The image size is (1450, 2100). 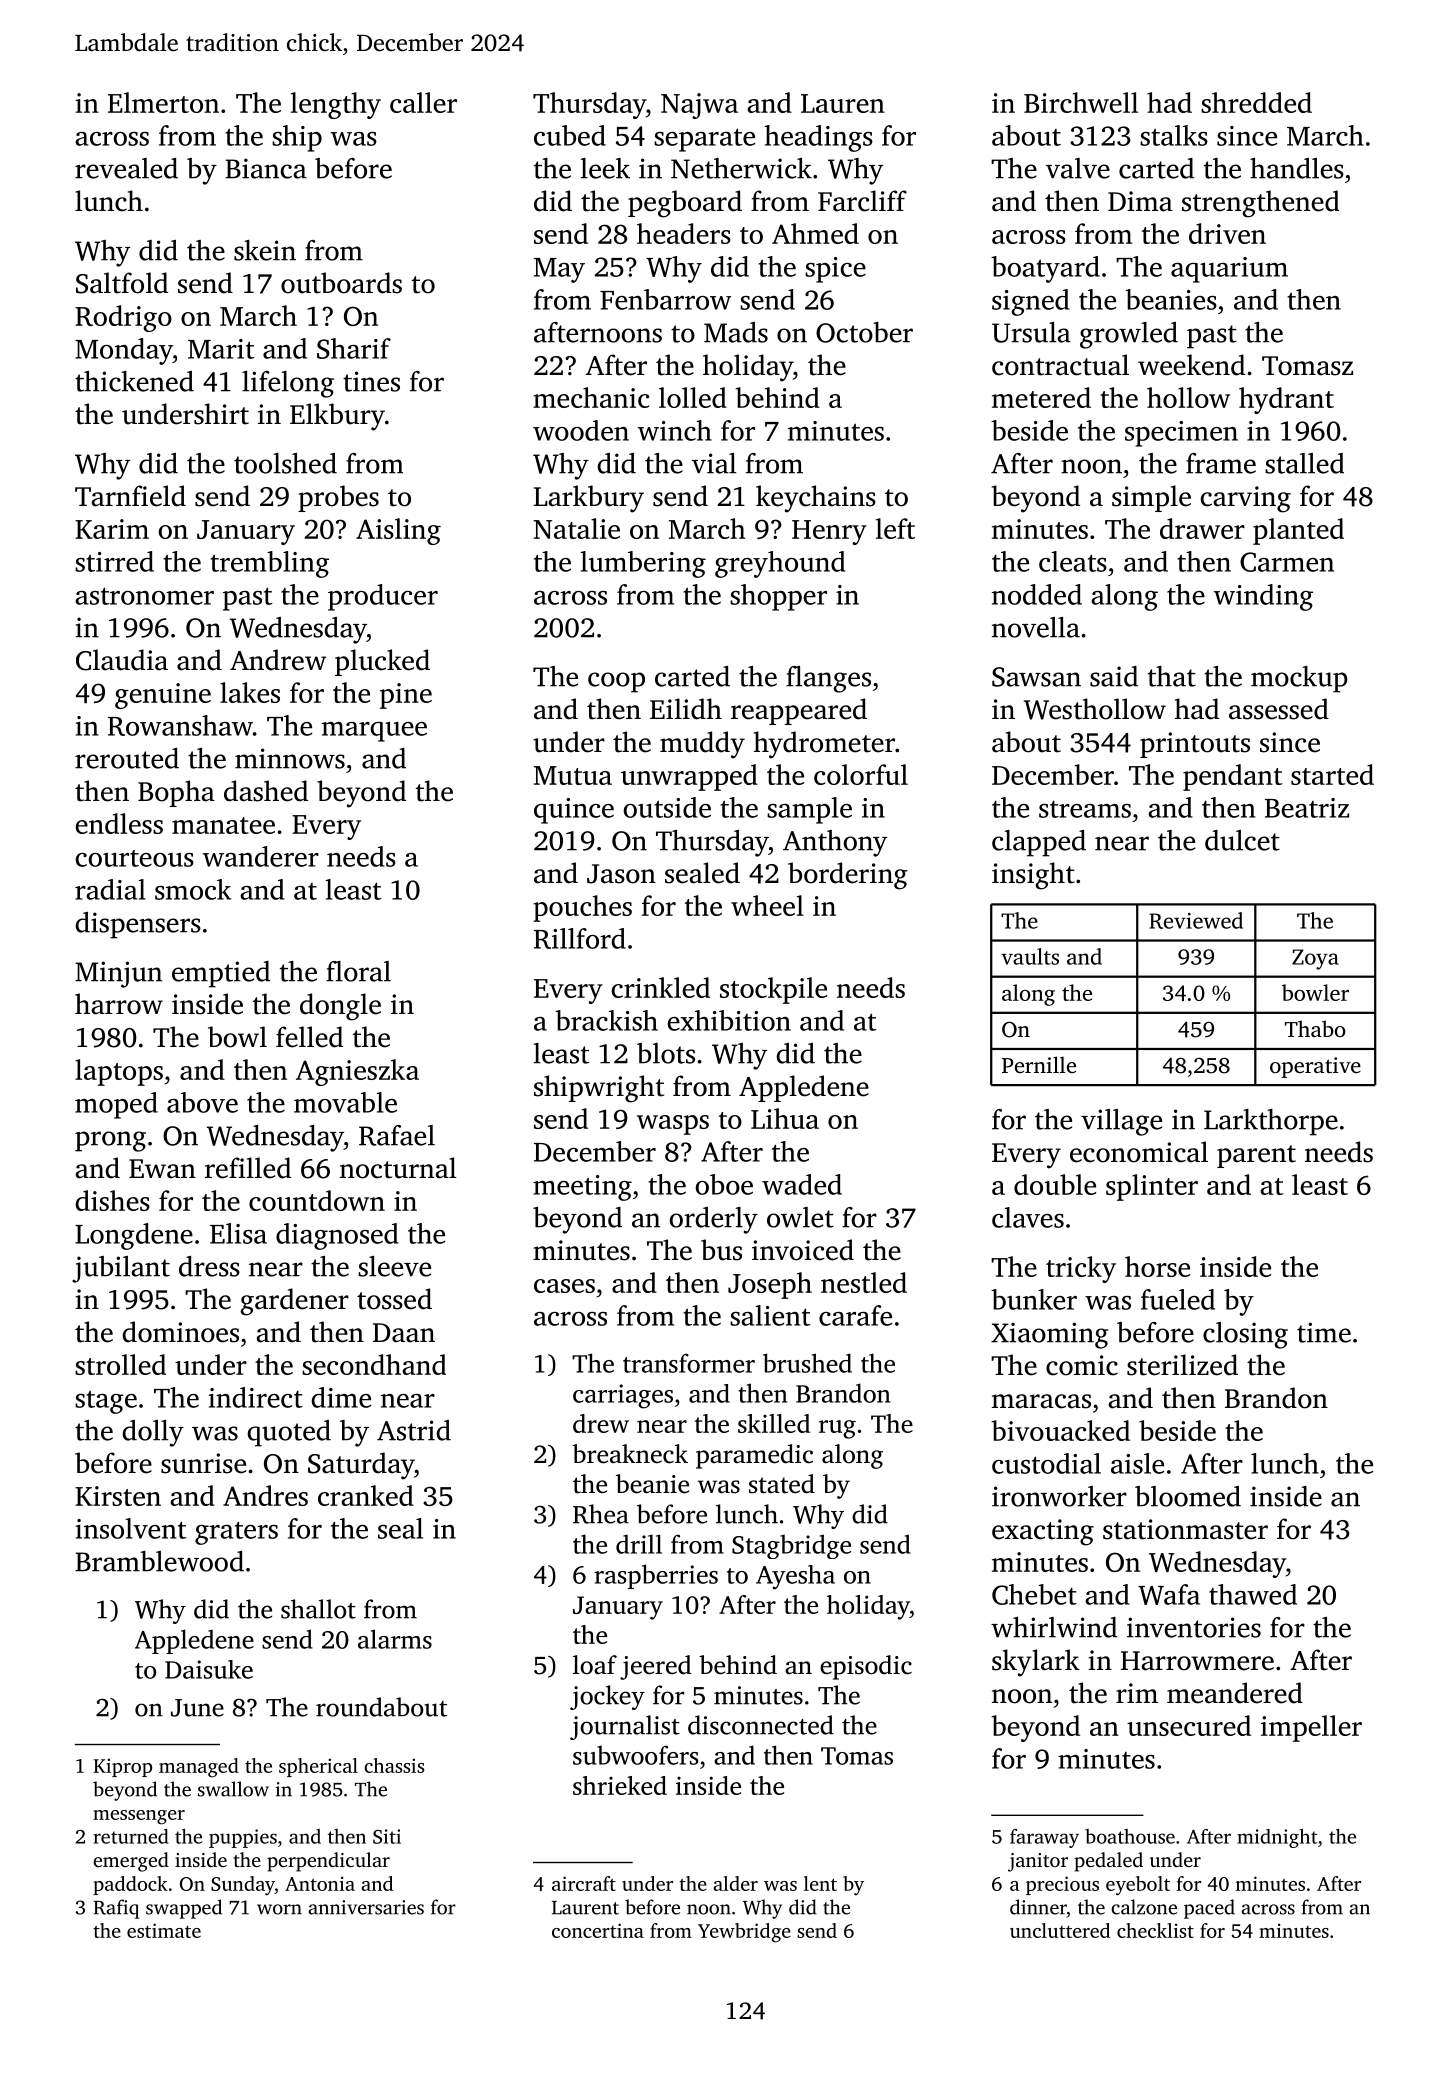 I want to click on shredded, so click(x=1256, y=102).
